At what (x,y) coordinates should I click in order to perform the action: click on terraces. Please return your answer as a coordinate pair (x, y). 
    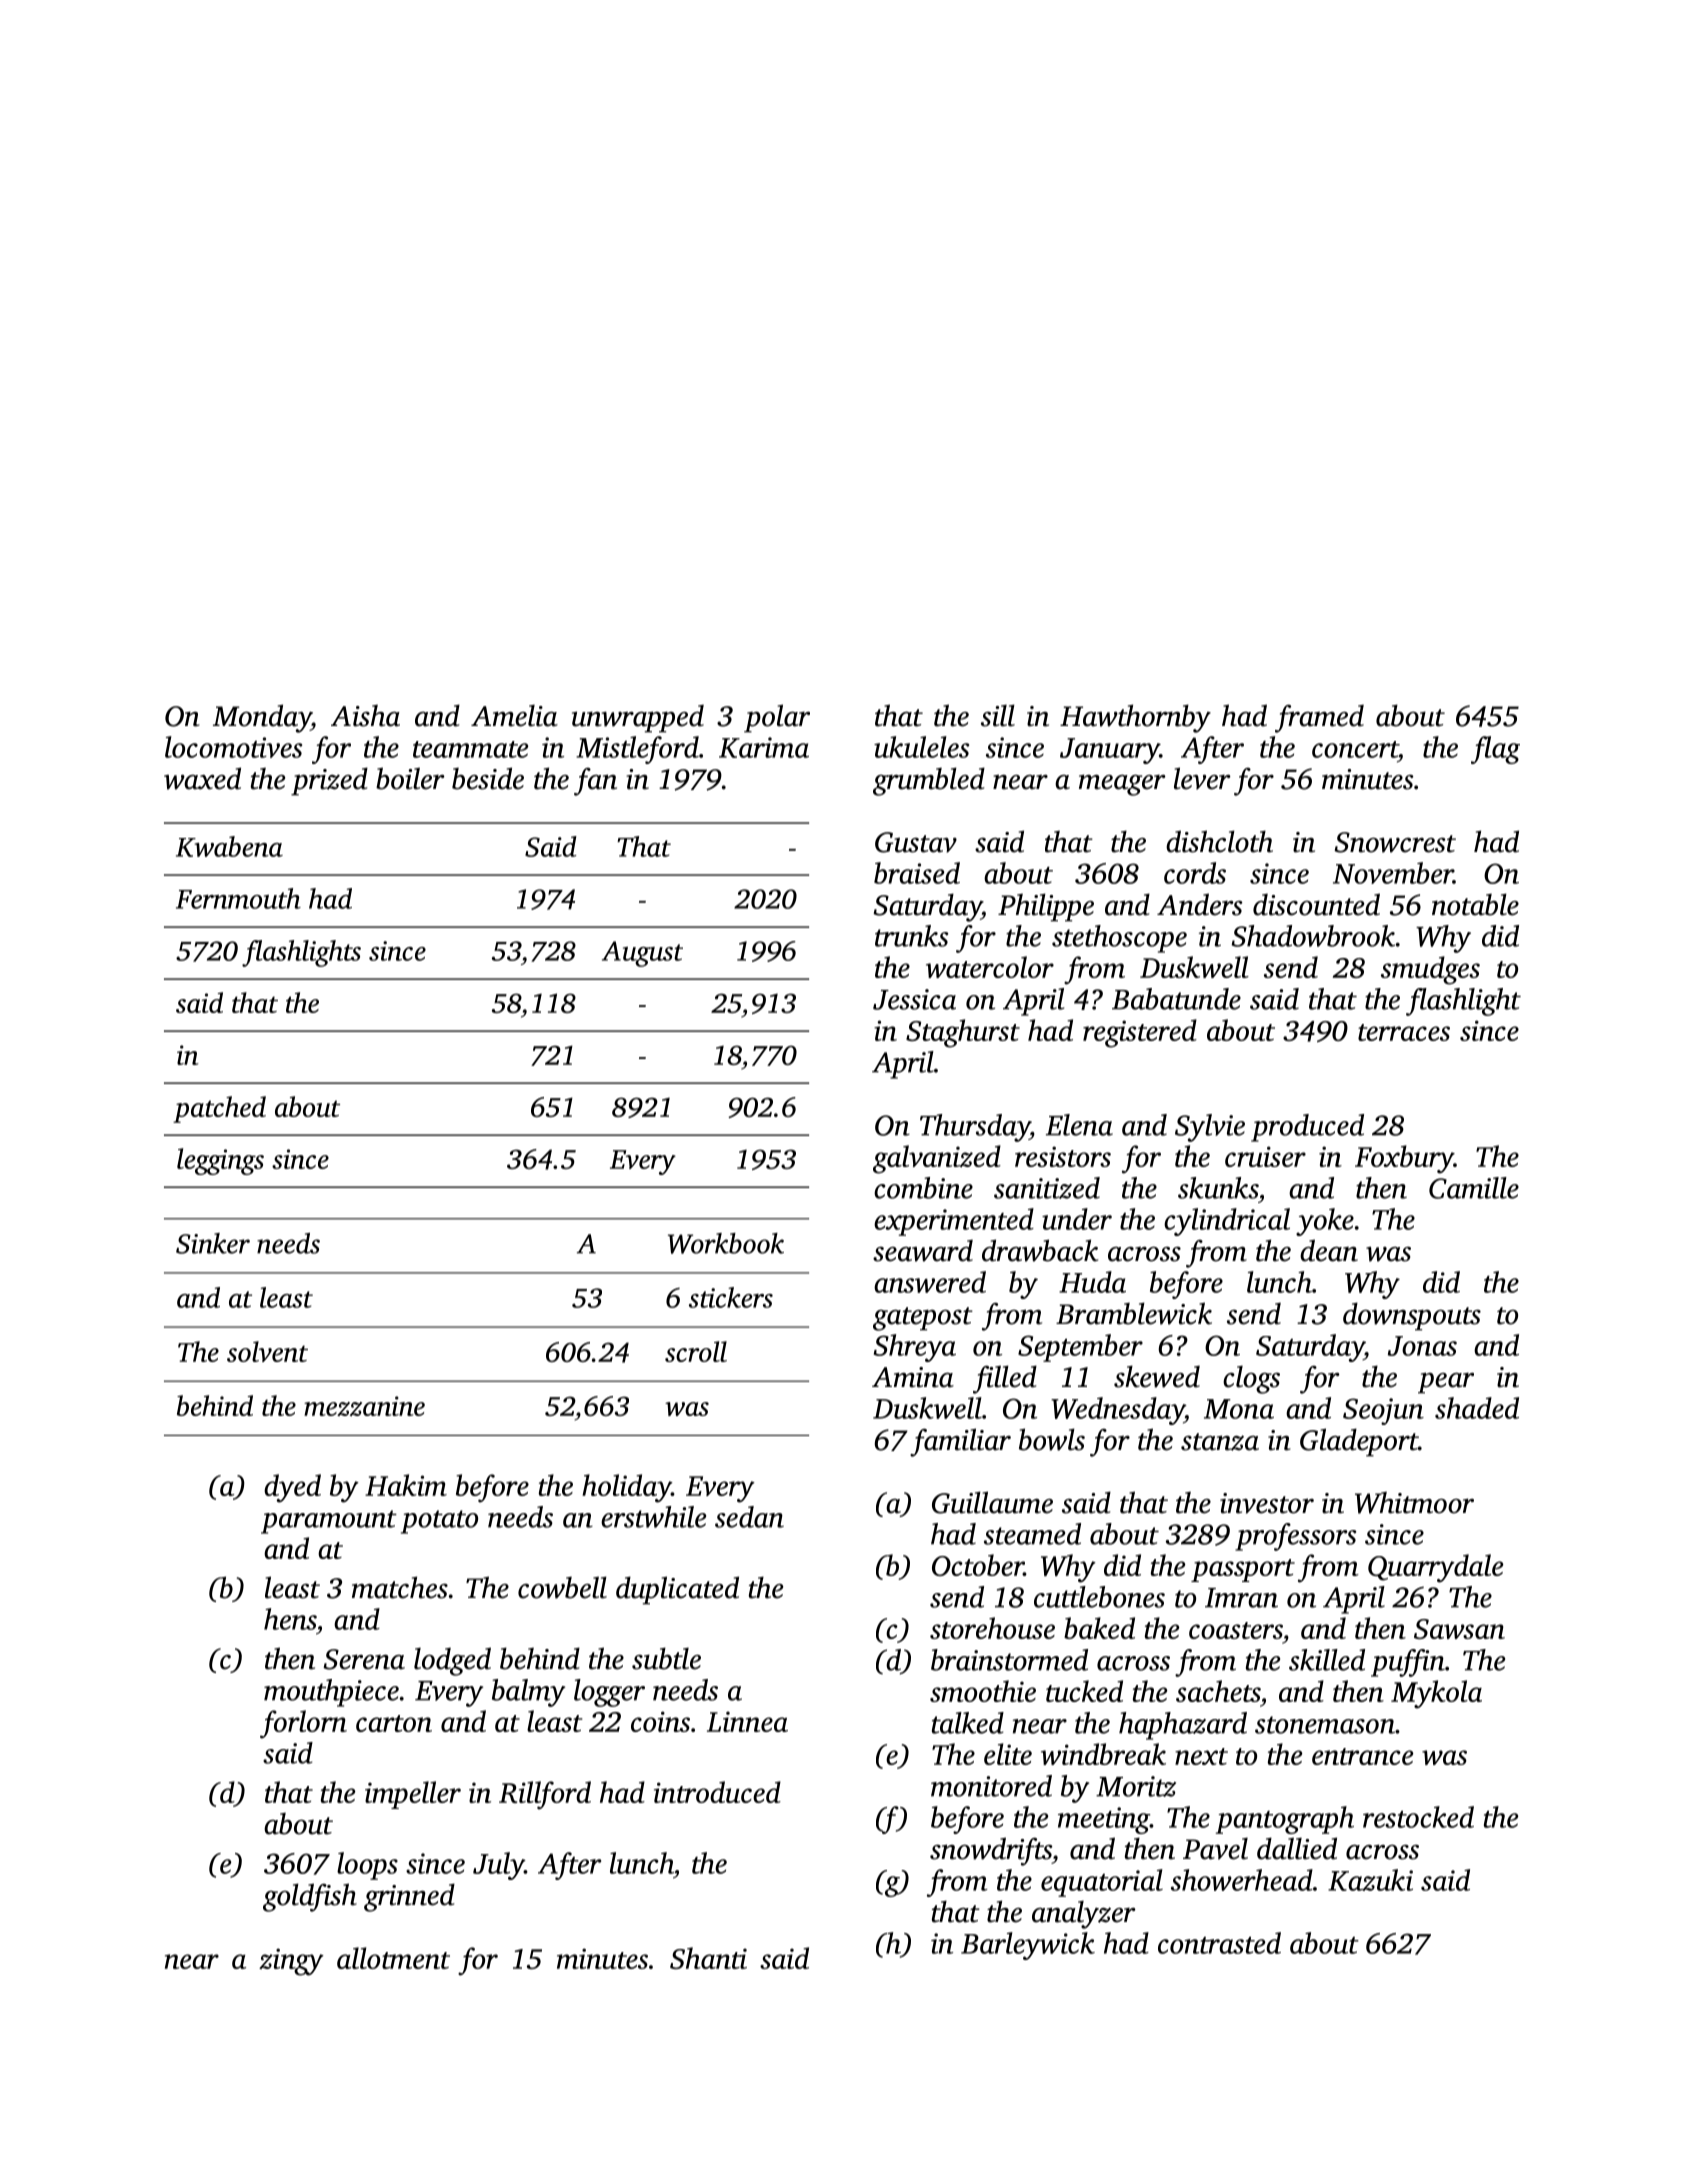
    Looking at the image, I should click on (1404, 1032).
